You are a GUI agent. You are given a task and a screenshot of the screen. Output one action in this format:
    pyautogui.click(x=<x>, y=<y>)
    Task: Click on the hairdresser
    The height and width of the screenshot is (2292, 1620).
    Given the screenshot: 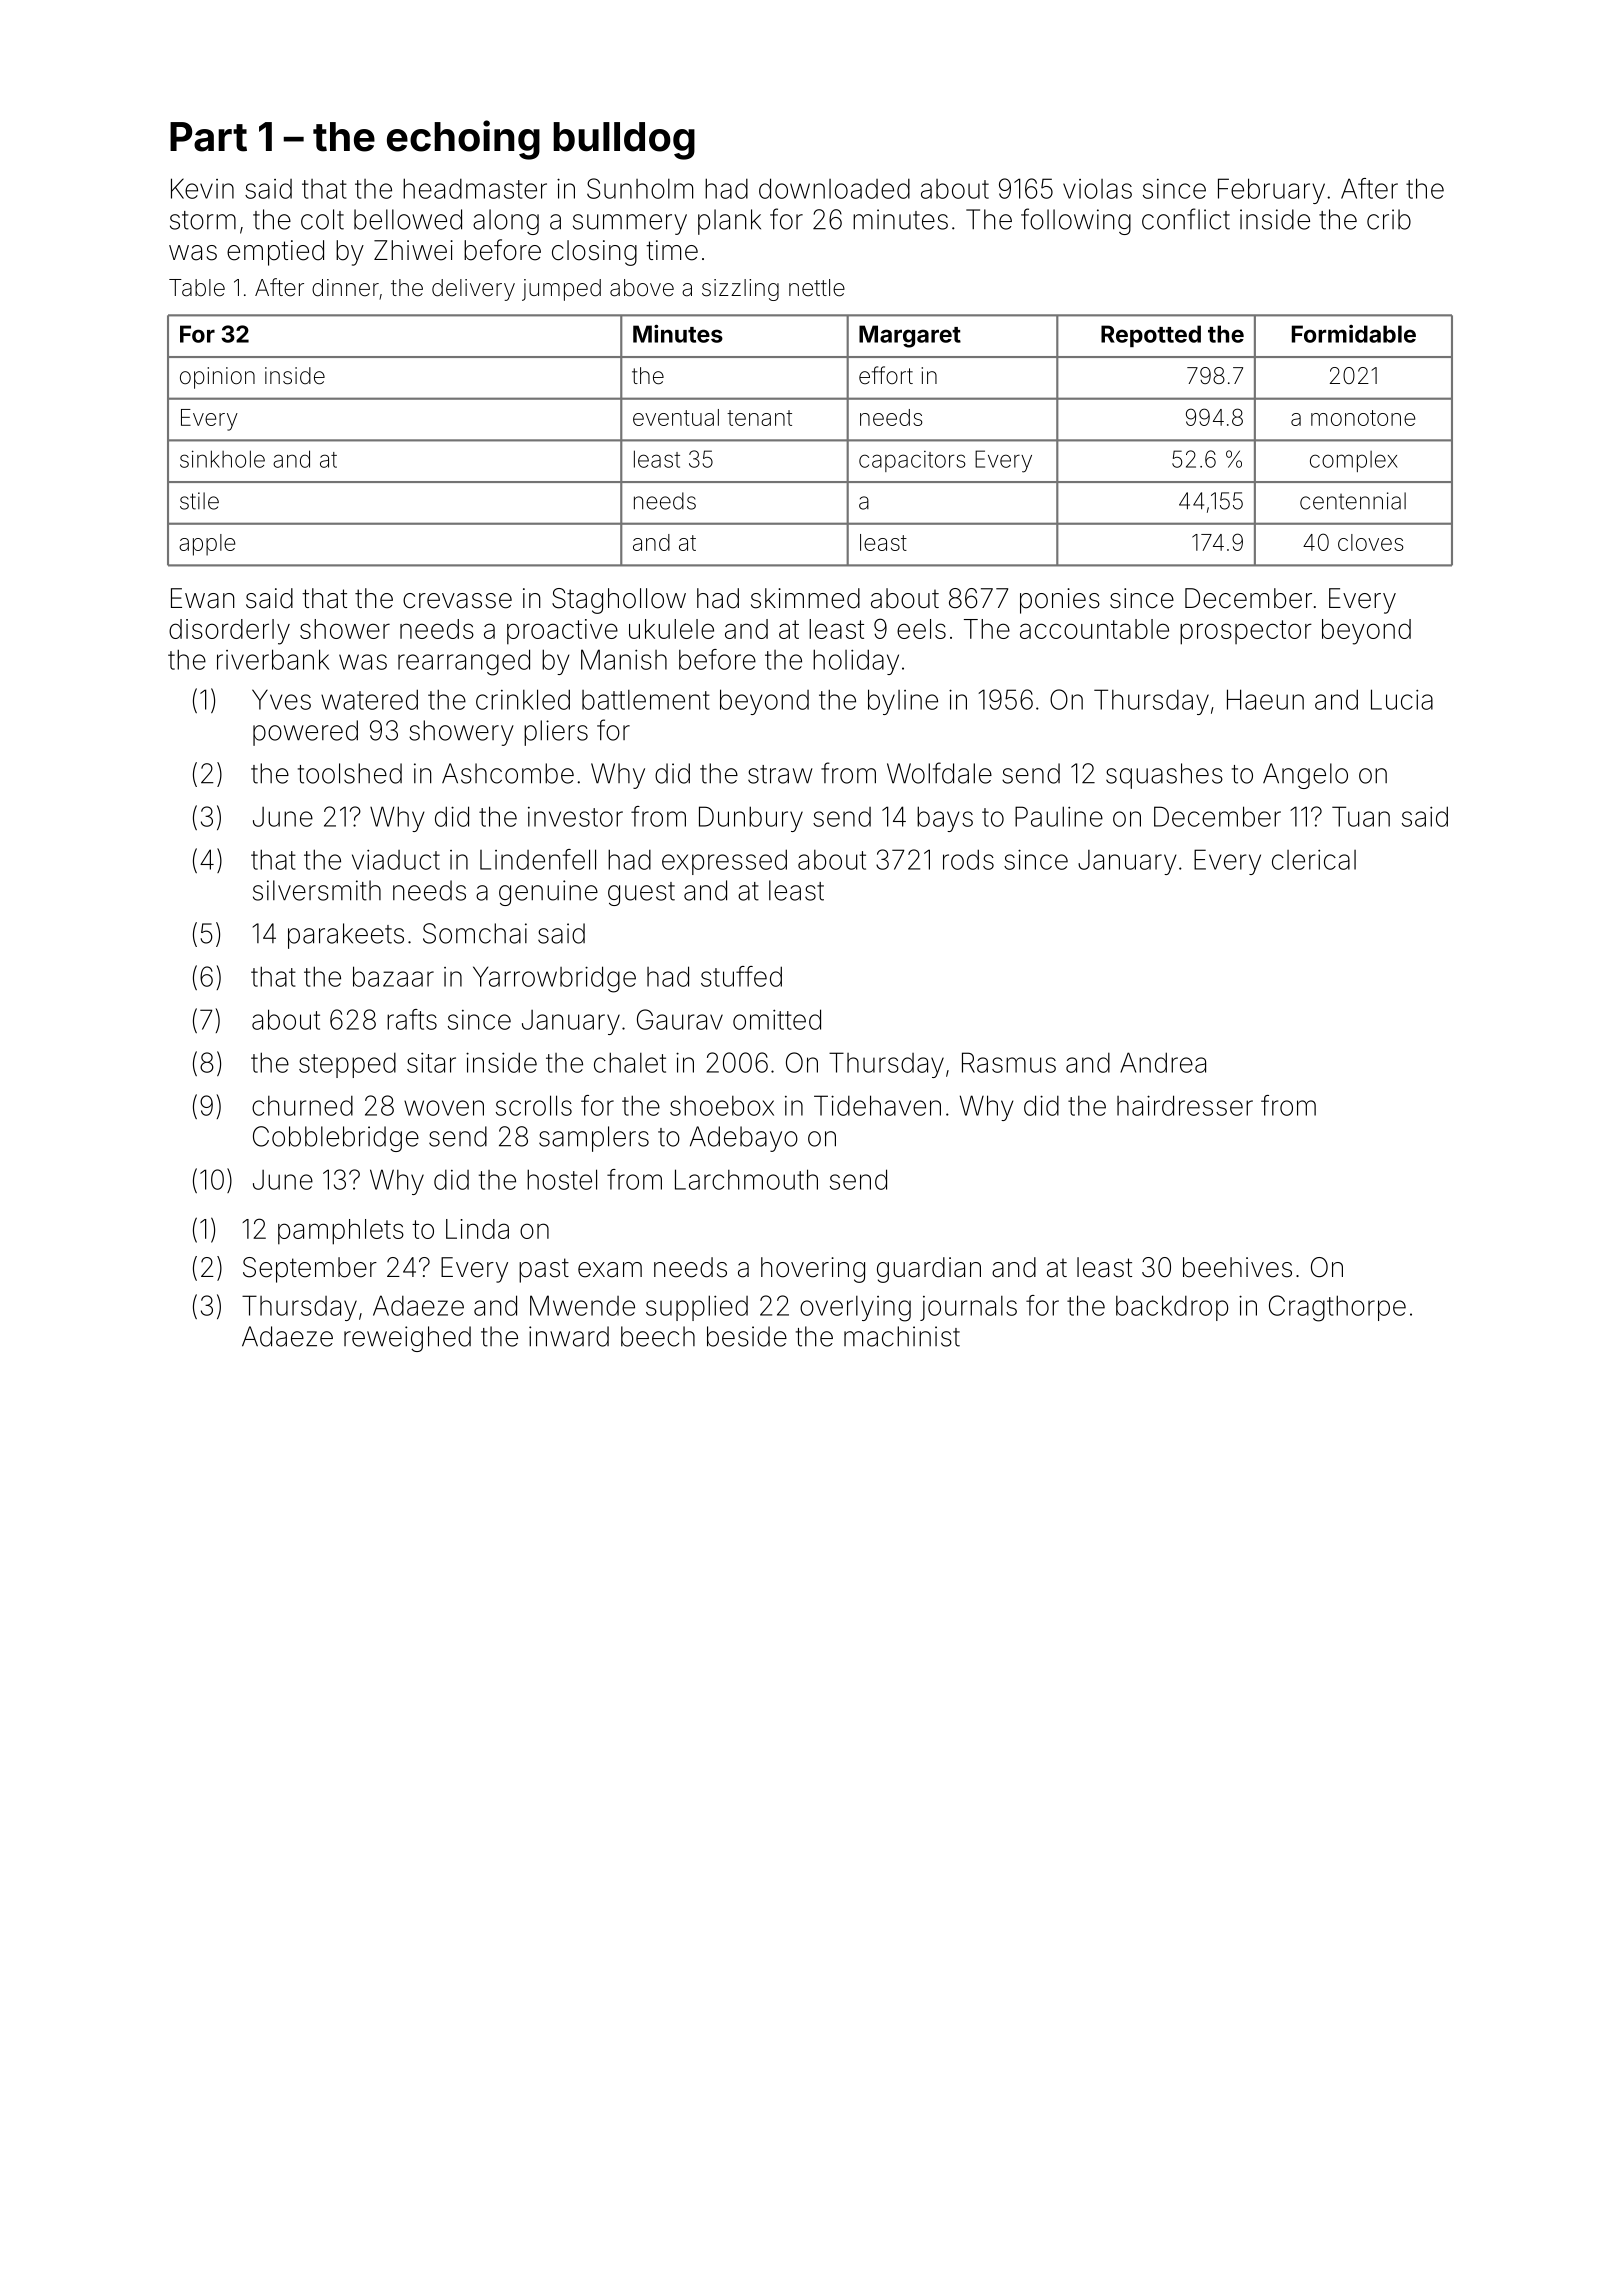 What is the action you would take?
    pyautogui.click(x=1185, y=1105)
